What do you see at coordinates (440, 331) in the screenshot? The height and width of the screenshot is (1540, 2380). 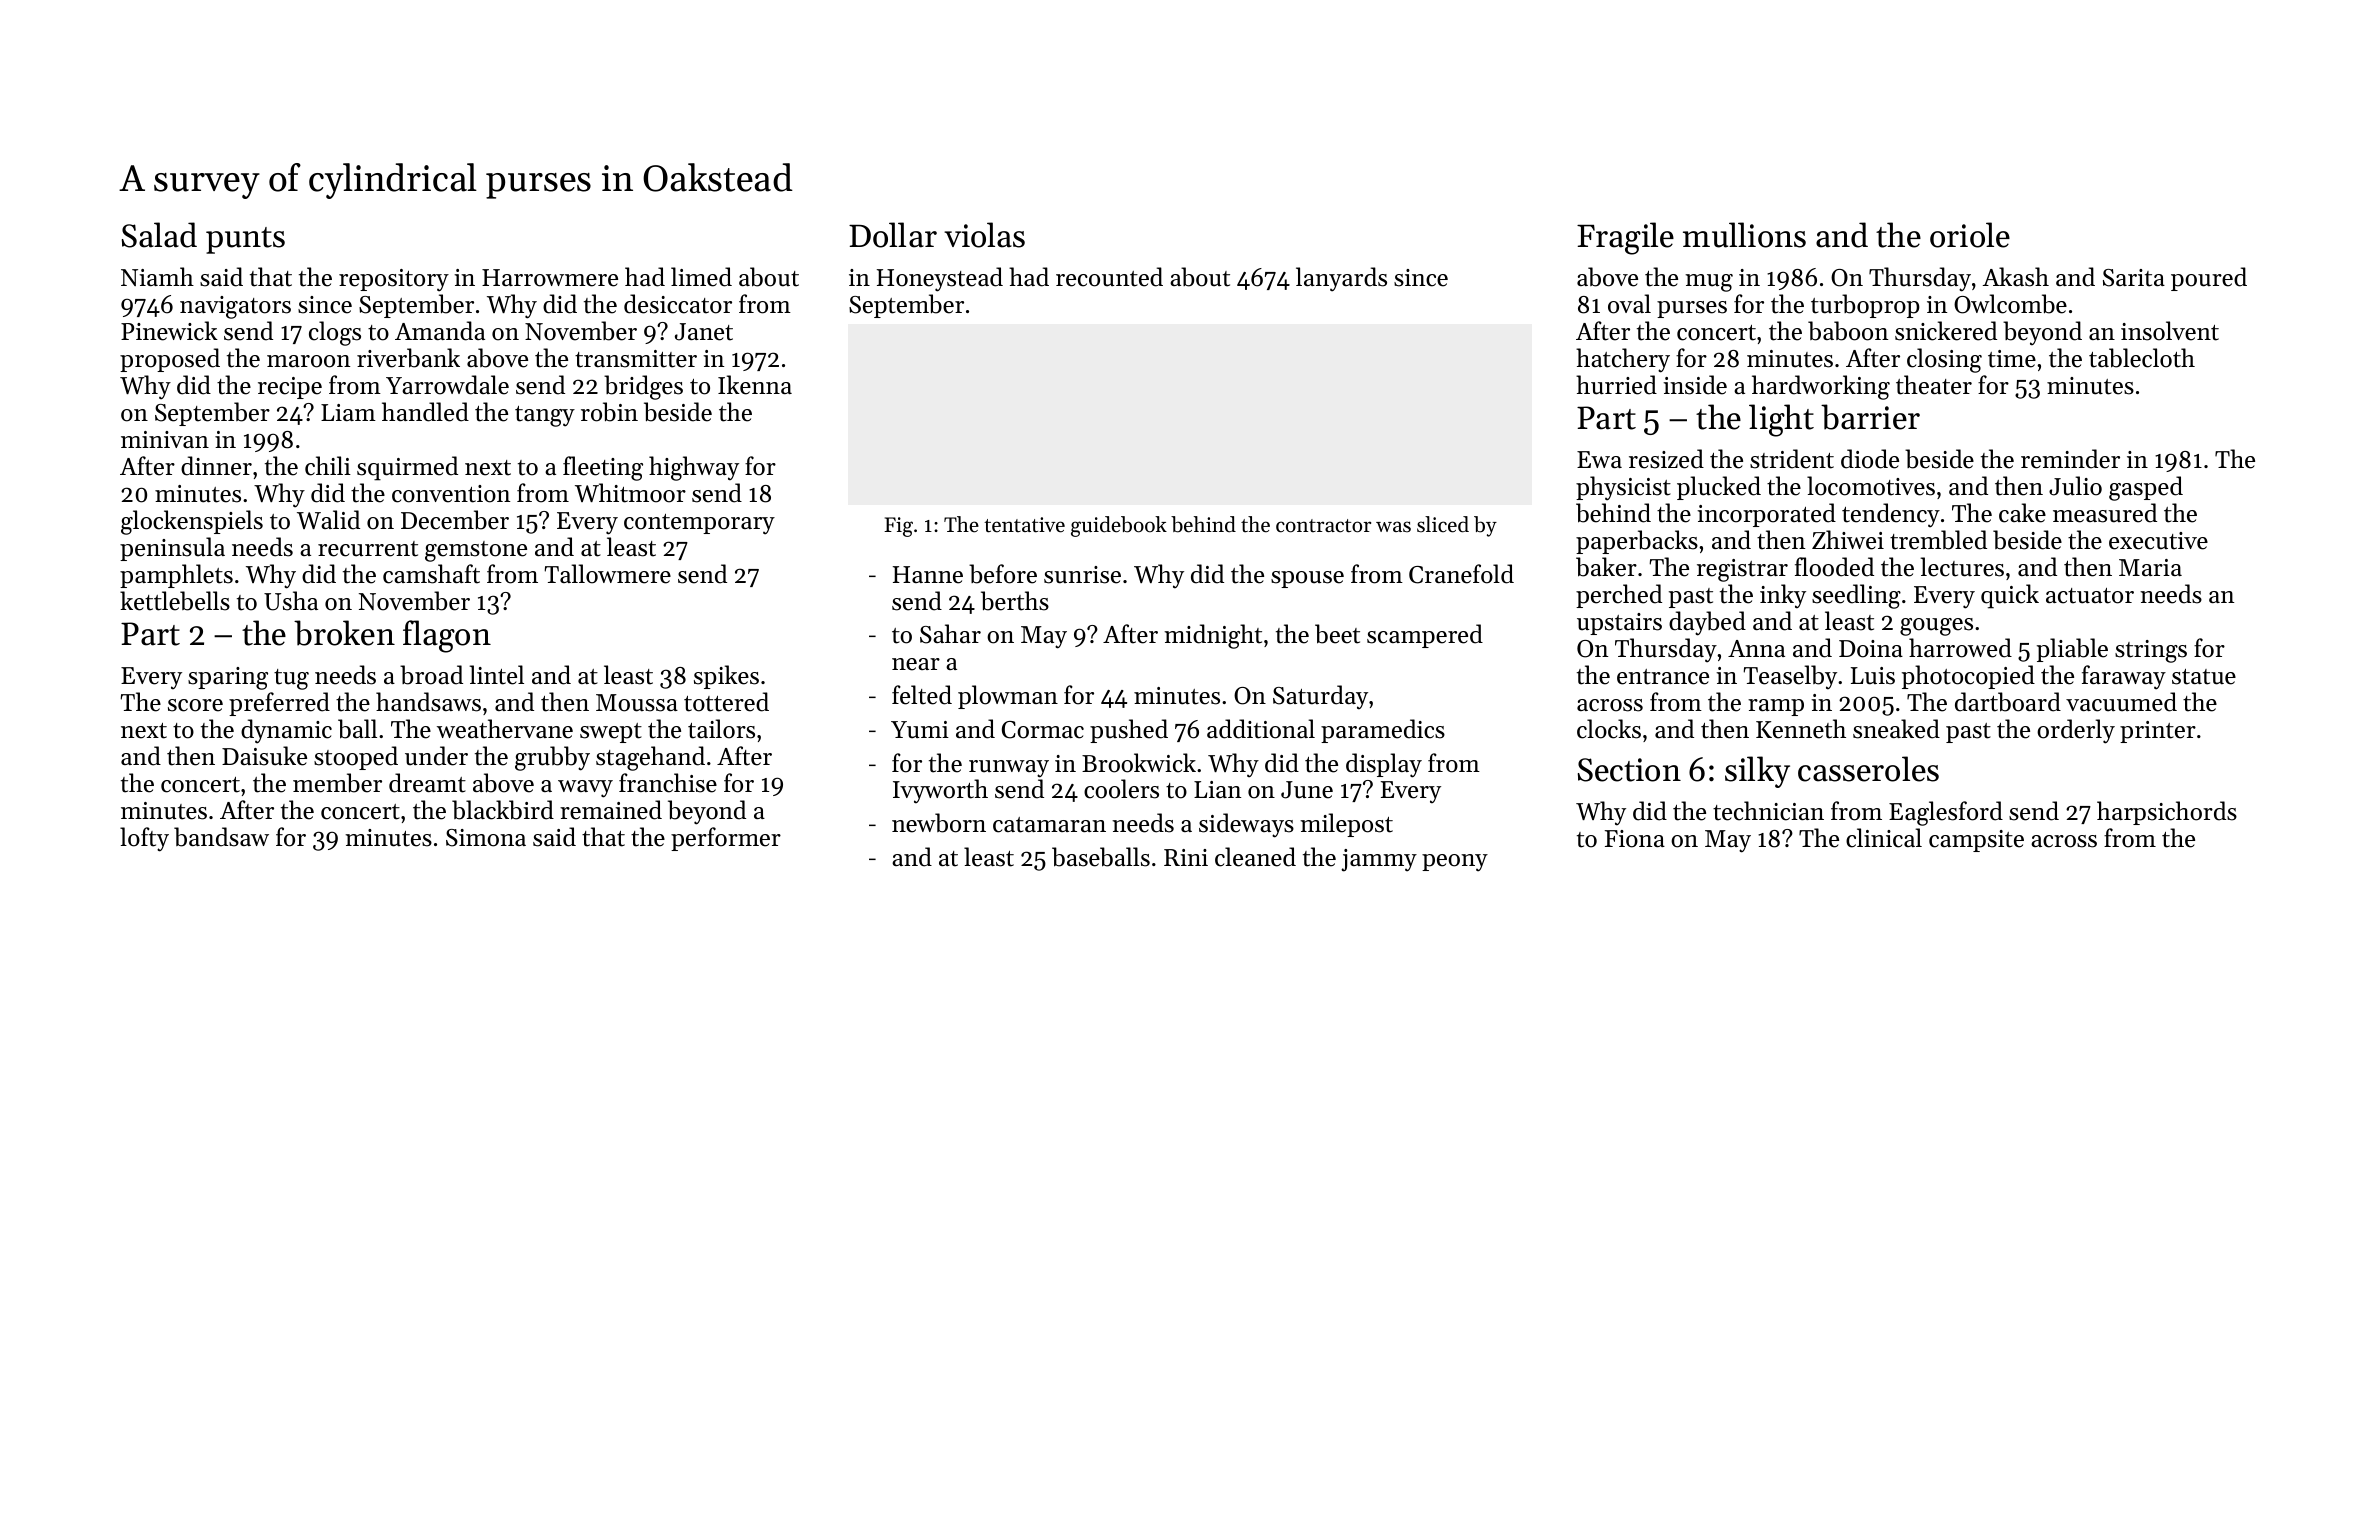 I see `Amanda` at bounding box center [440, 331].
